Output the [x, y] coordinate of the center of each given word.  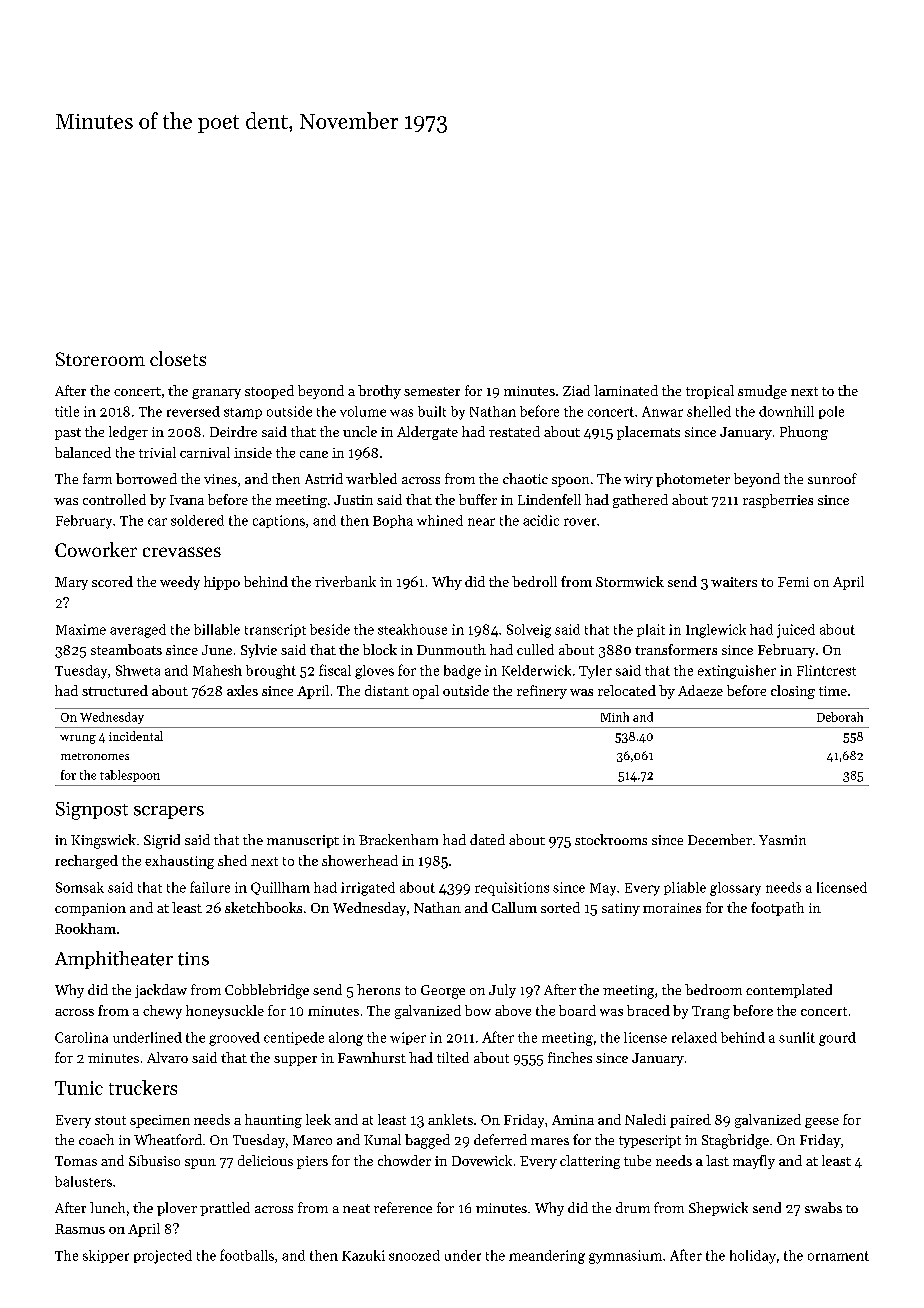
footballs [247, 1255]
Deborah [840, 717]
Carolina [81, 1037]
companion [90, 909]
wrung [78, 739]
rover [580, 522]
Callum [514, 907]
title [67, 411]
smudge [762, 392]
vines [220, 479]
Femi [793, 582]
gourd [837, 1039]
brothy [379, 392]
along [346, 1039]
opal [426, 692]
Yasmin [782, 840]
